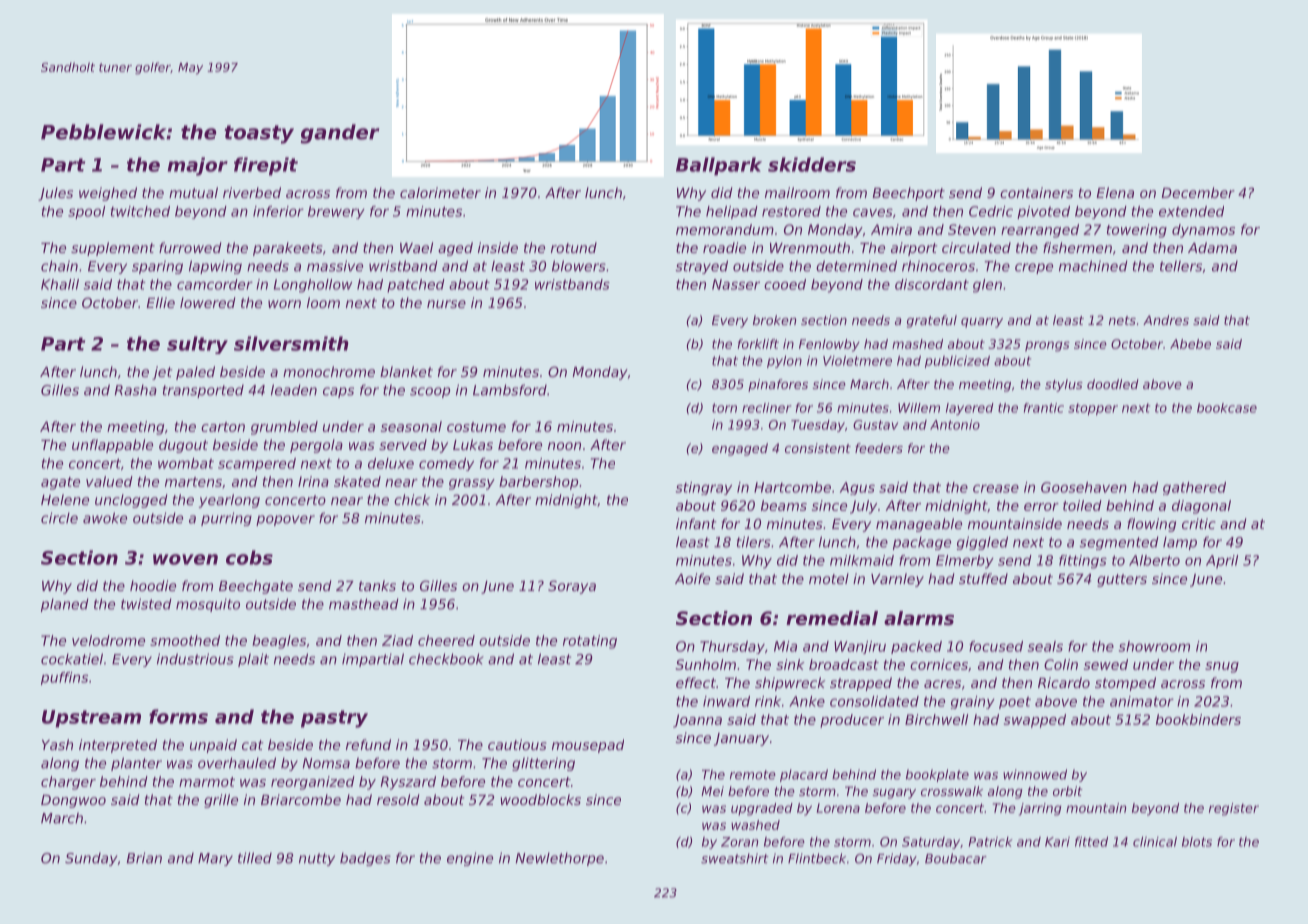  What do you see at coordinates (440, 192) in the screenshot?
I see `calorimeter` at bounding box center [440, 192].
